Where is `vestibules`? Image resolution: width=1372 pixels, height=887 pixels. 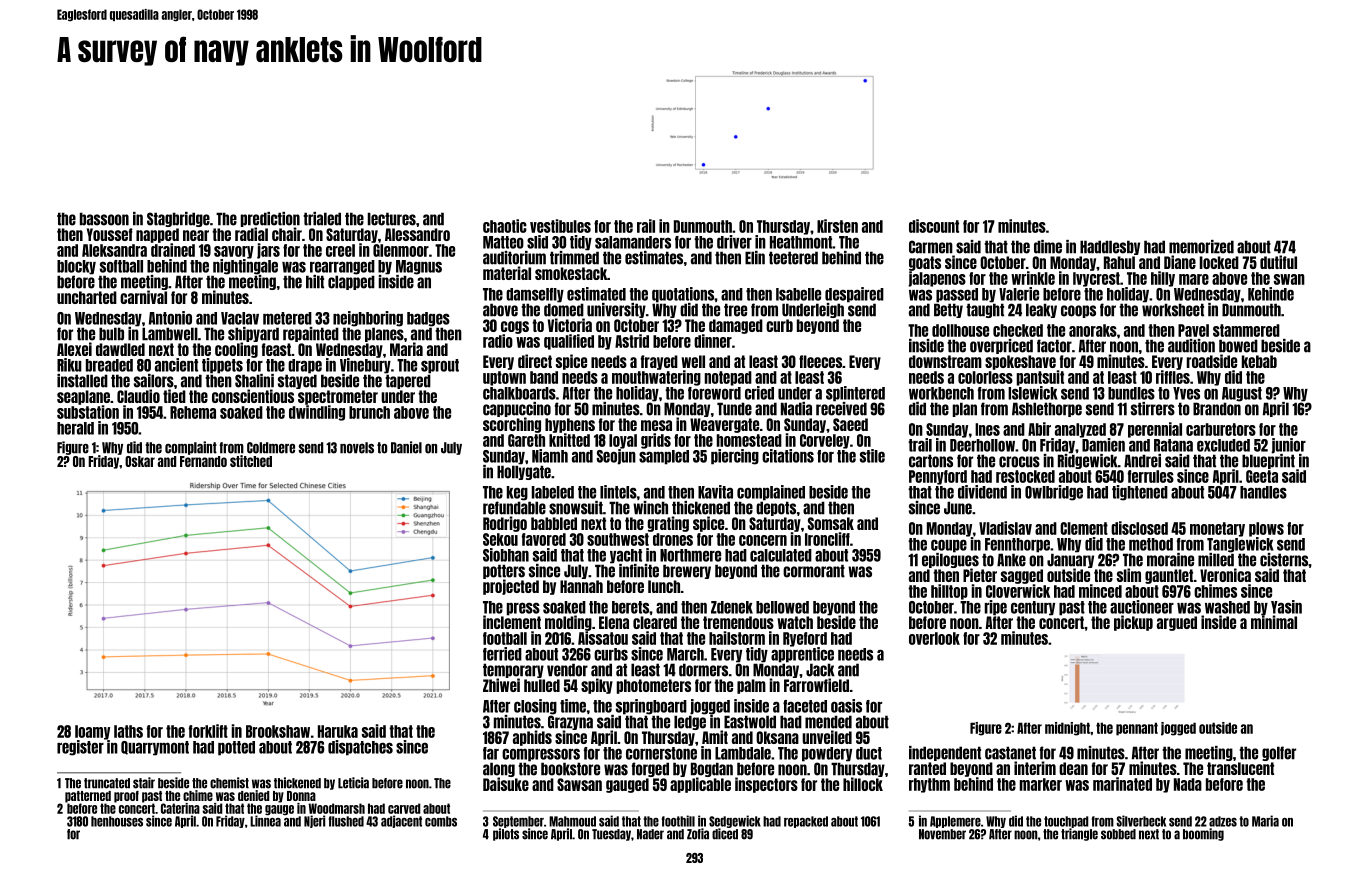
vestibules is located at coordinates (560, 226).
